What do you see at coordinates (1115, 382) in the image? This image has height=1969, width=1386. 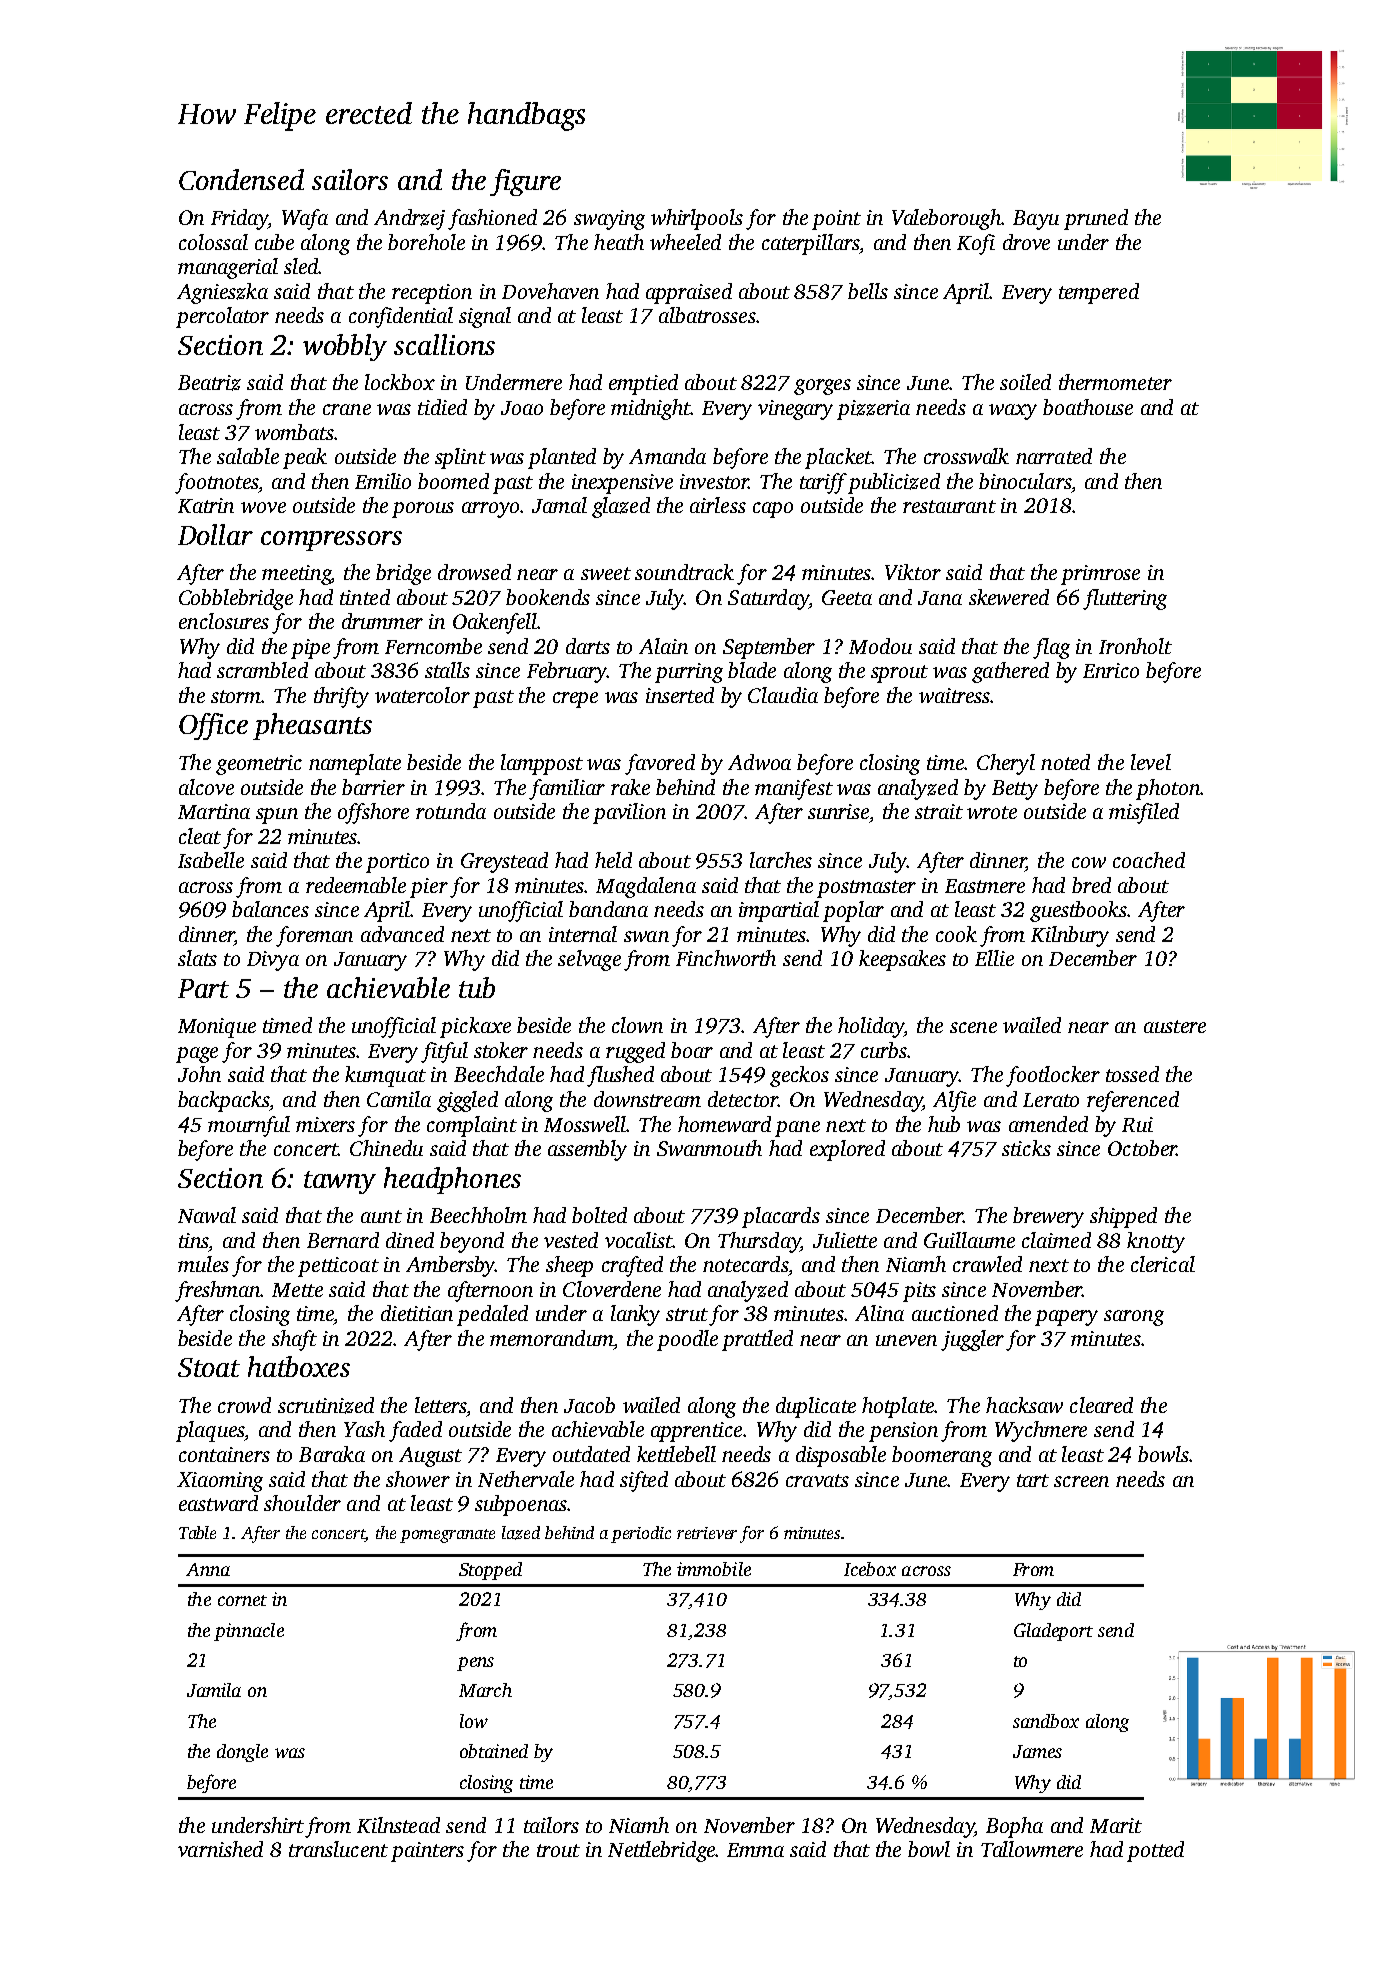 I see `thermometer` at bounding box center [1115, 382].
